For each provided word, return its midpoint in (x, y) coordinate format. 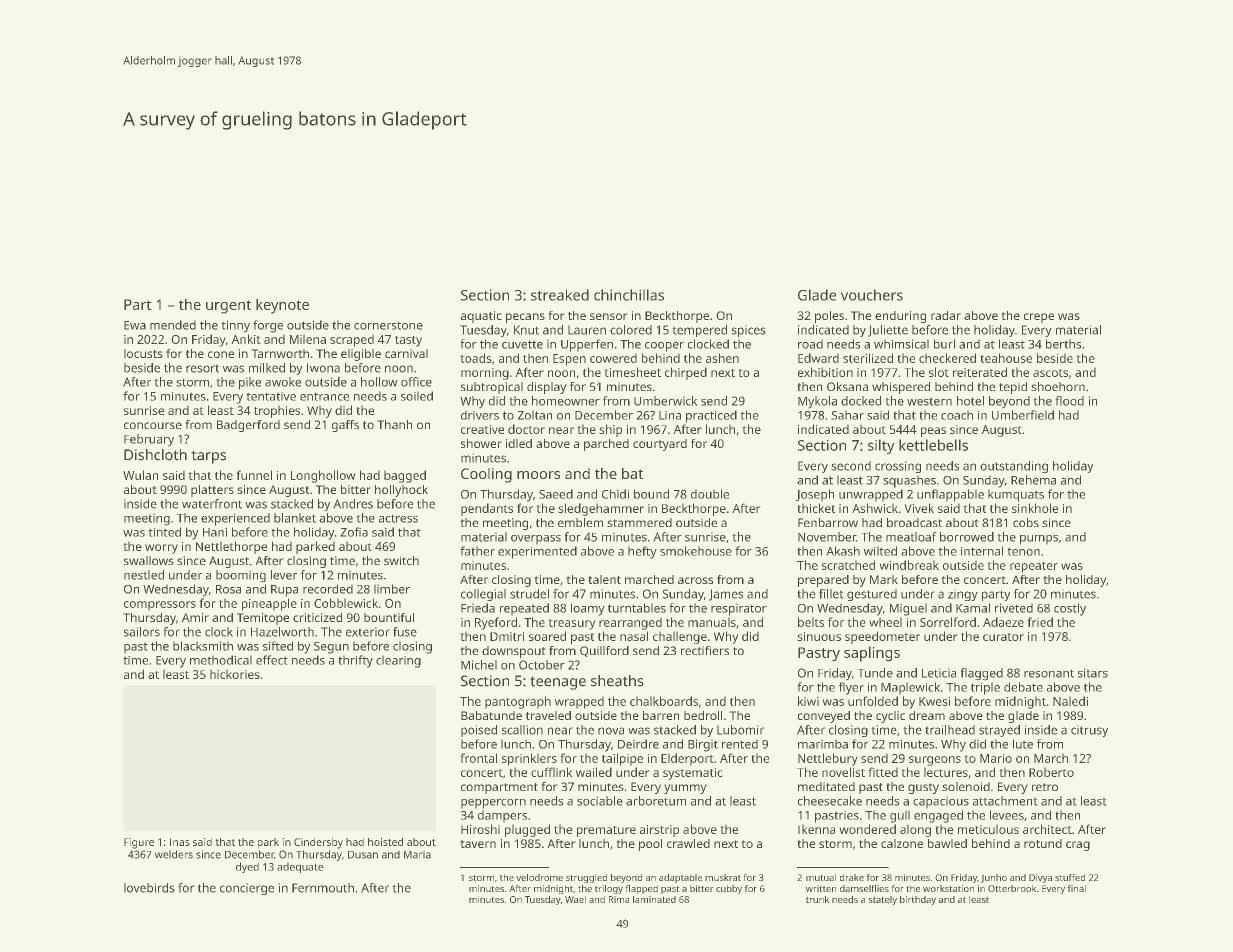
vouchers (872, 295)
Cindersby (318, 843)
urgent (228, 307)
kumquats (1016, 496)
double (710, 494)
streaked (560, 295)
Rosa (228, 589)
